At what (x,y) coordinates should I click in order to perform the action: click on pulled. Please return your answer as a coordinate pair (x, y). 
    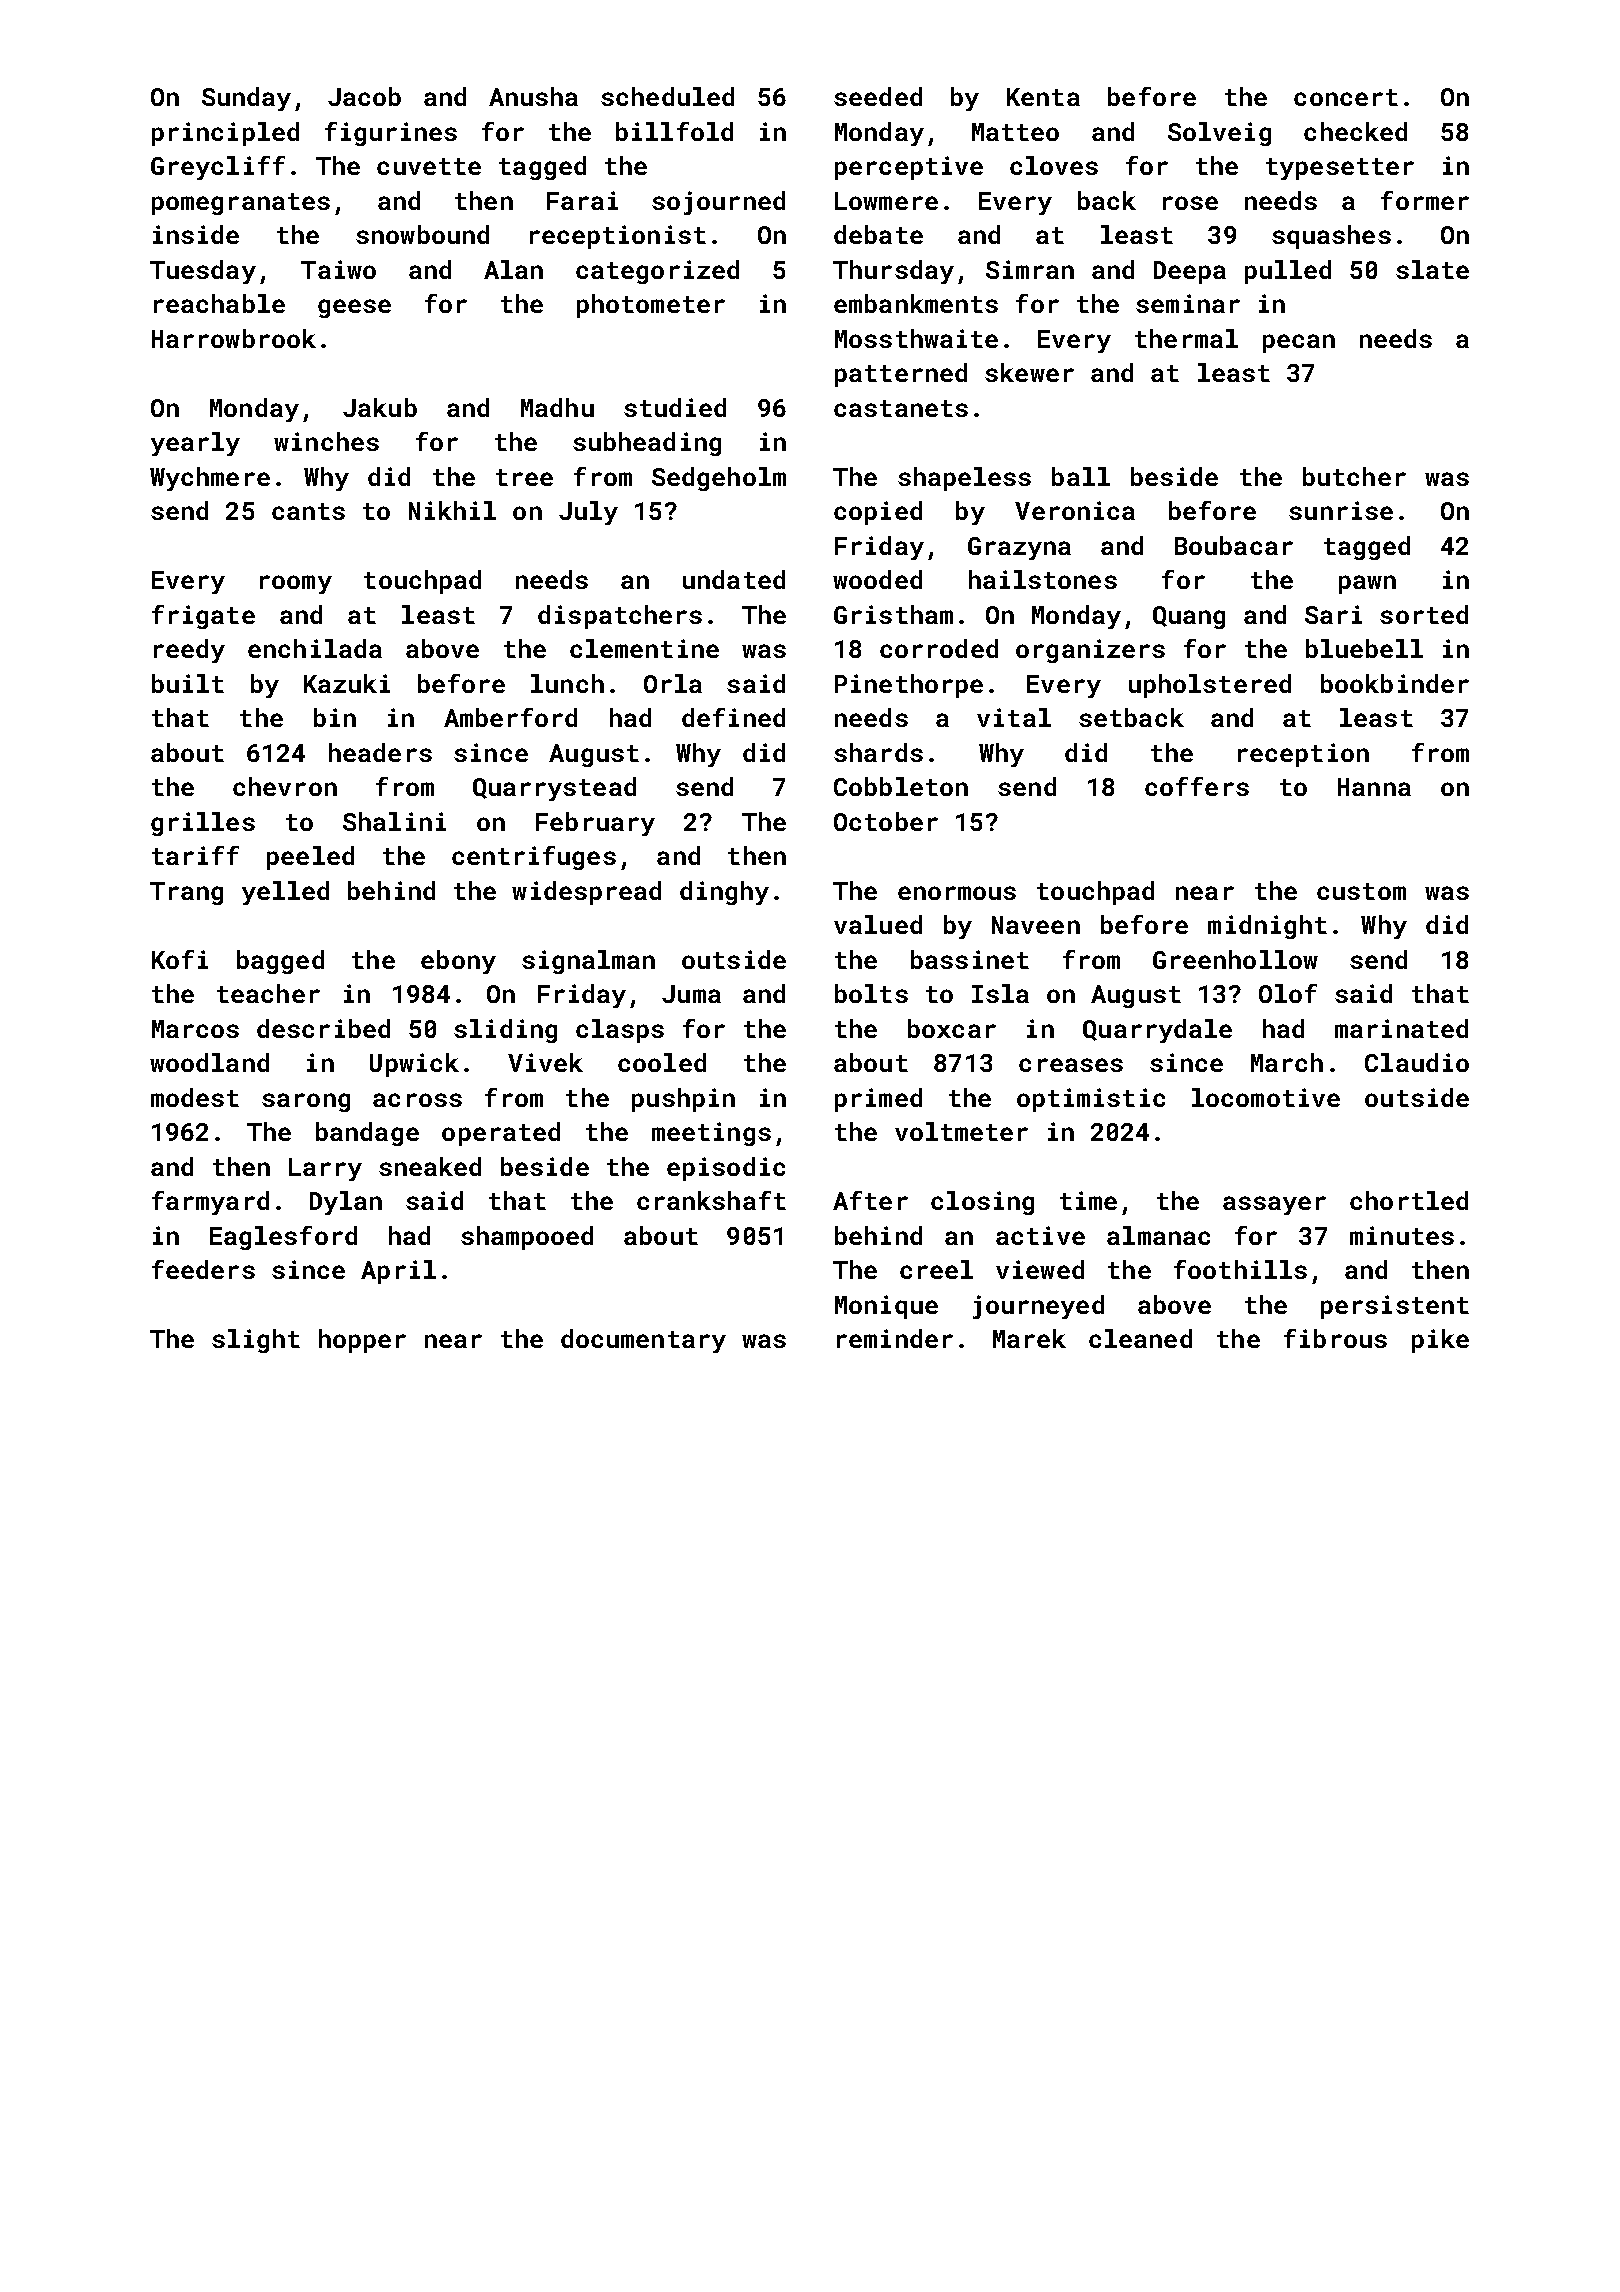
    Looking at the image, I should click on (1288, 272).
